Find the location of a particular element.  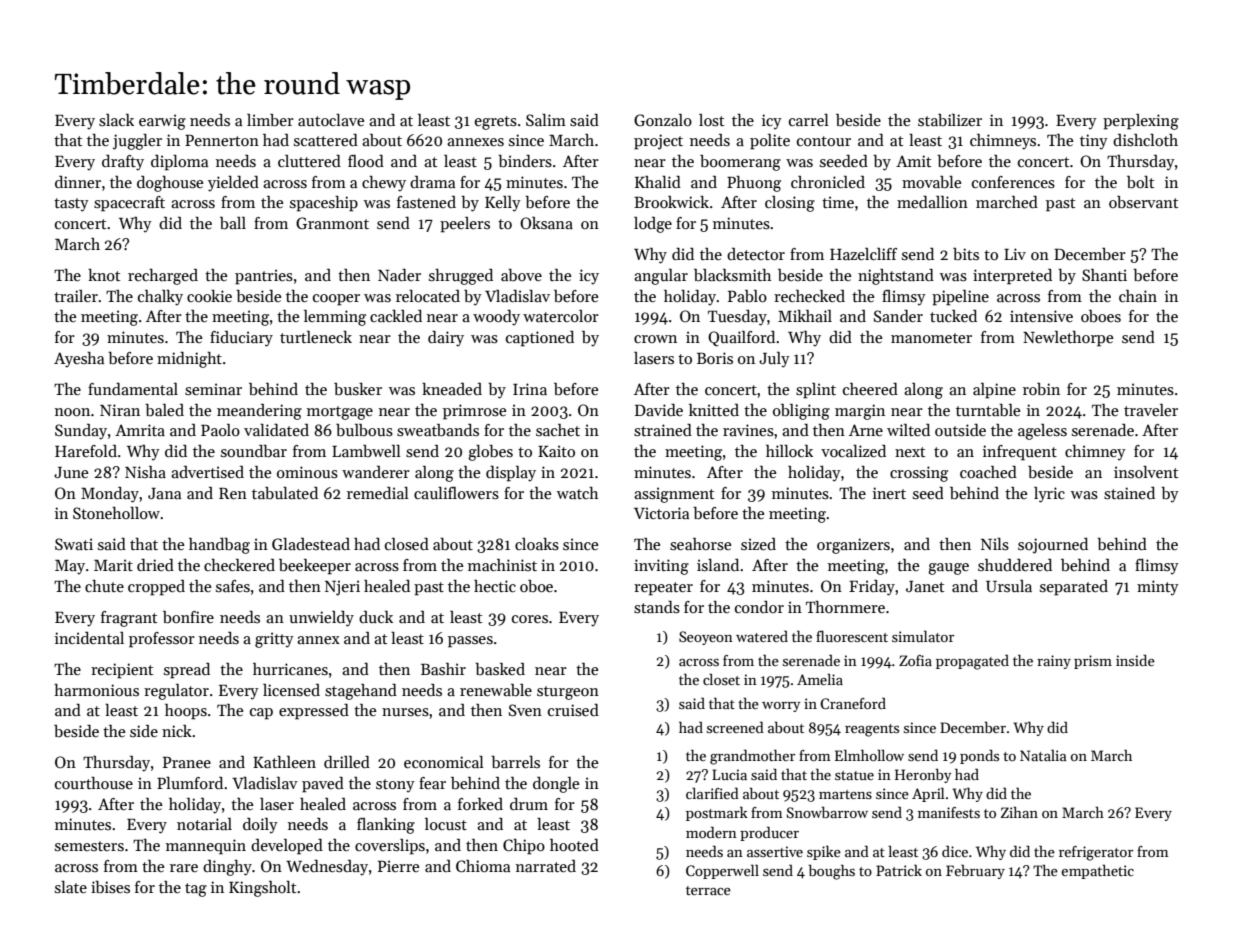

February is located at coordinates (975, 871).
